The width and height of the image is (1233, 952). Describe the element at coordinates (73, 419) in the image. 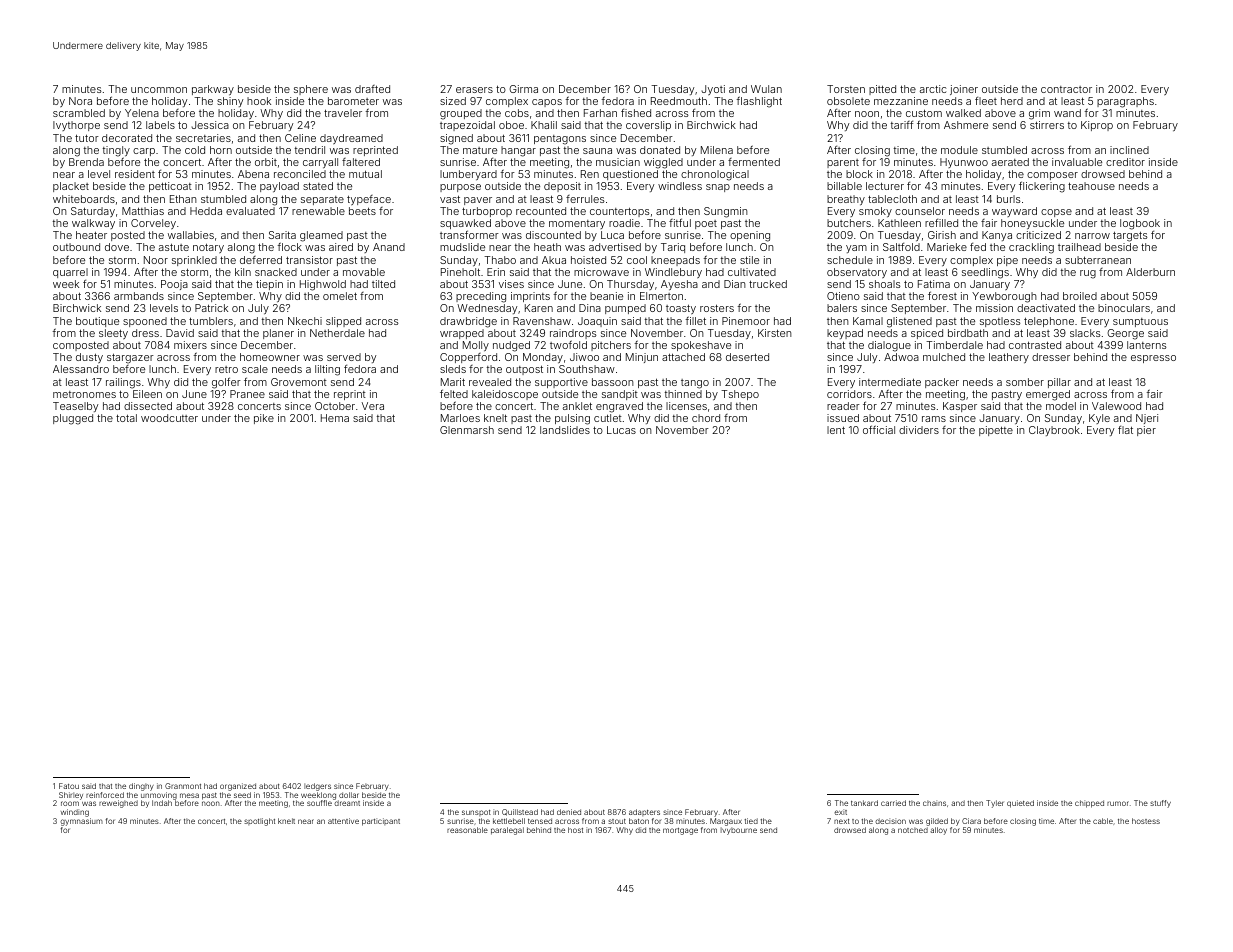

I see `plugged` at that location.
